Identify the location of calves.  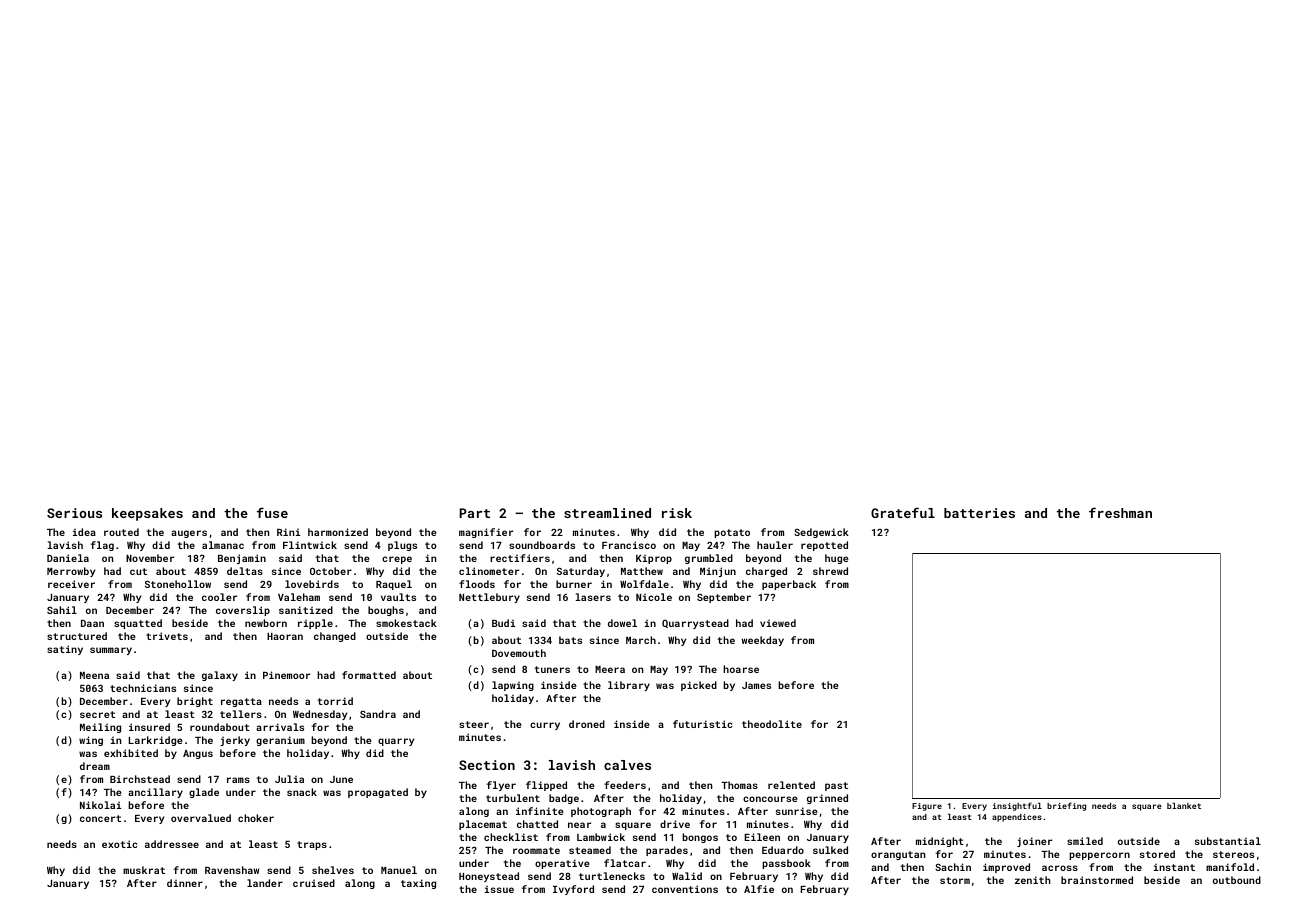
(627, 765).
